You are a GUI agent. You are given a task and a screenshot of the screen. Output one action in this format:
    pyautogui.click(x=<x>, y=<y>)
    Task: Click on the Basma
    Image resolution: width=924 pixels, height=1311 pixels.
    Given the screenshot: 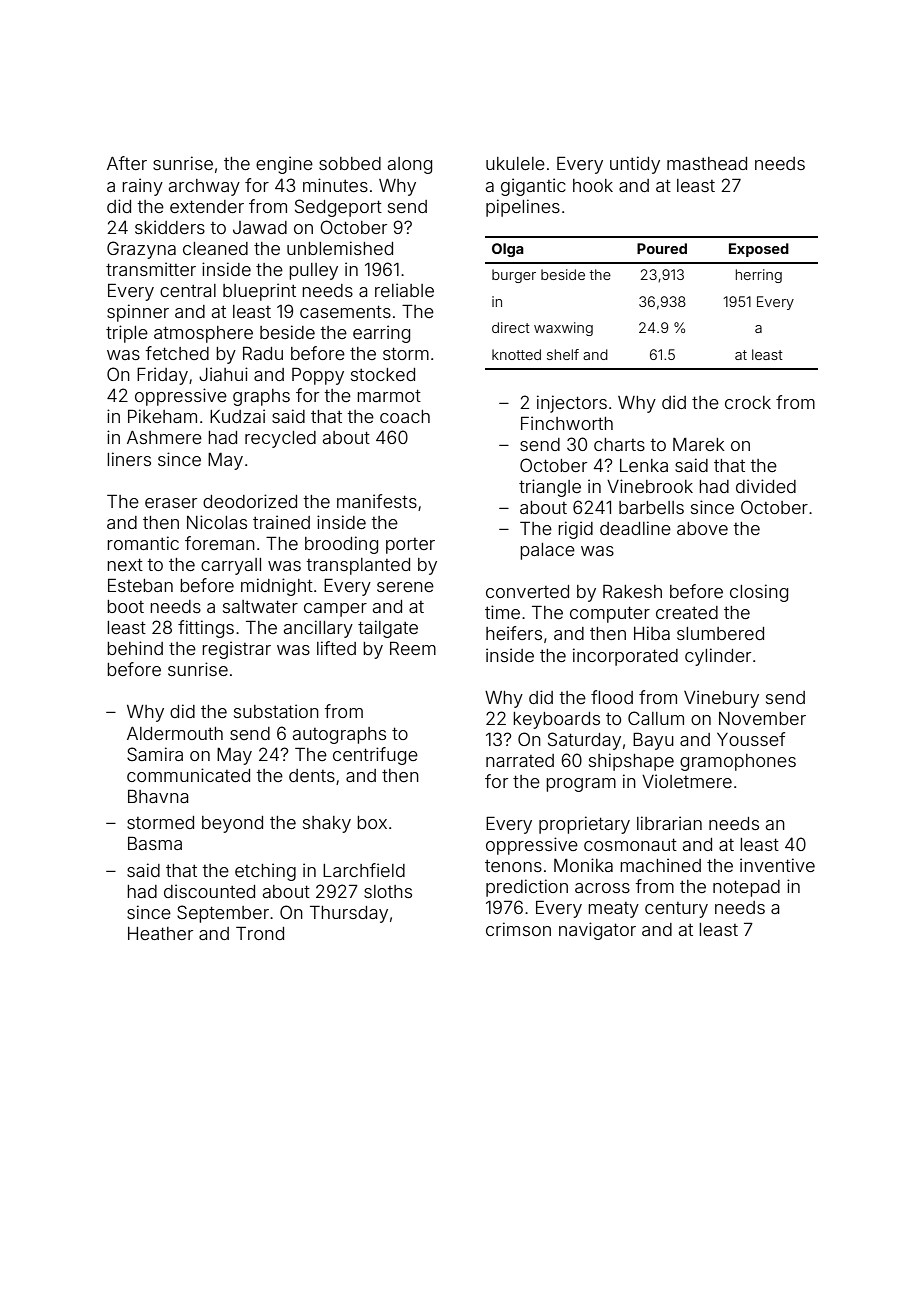 What is the action you would take?
    pyautogui.click(x=155, y=843)
